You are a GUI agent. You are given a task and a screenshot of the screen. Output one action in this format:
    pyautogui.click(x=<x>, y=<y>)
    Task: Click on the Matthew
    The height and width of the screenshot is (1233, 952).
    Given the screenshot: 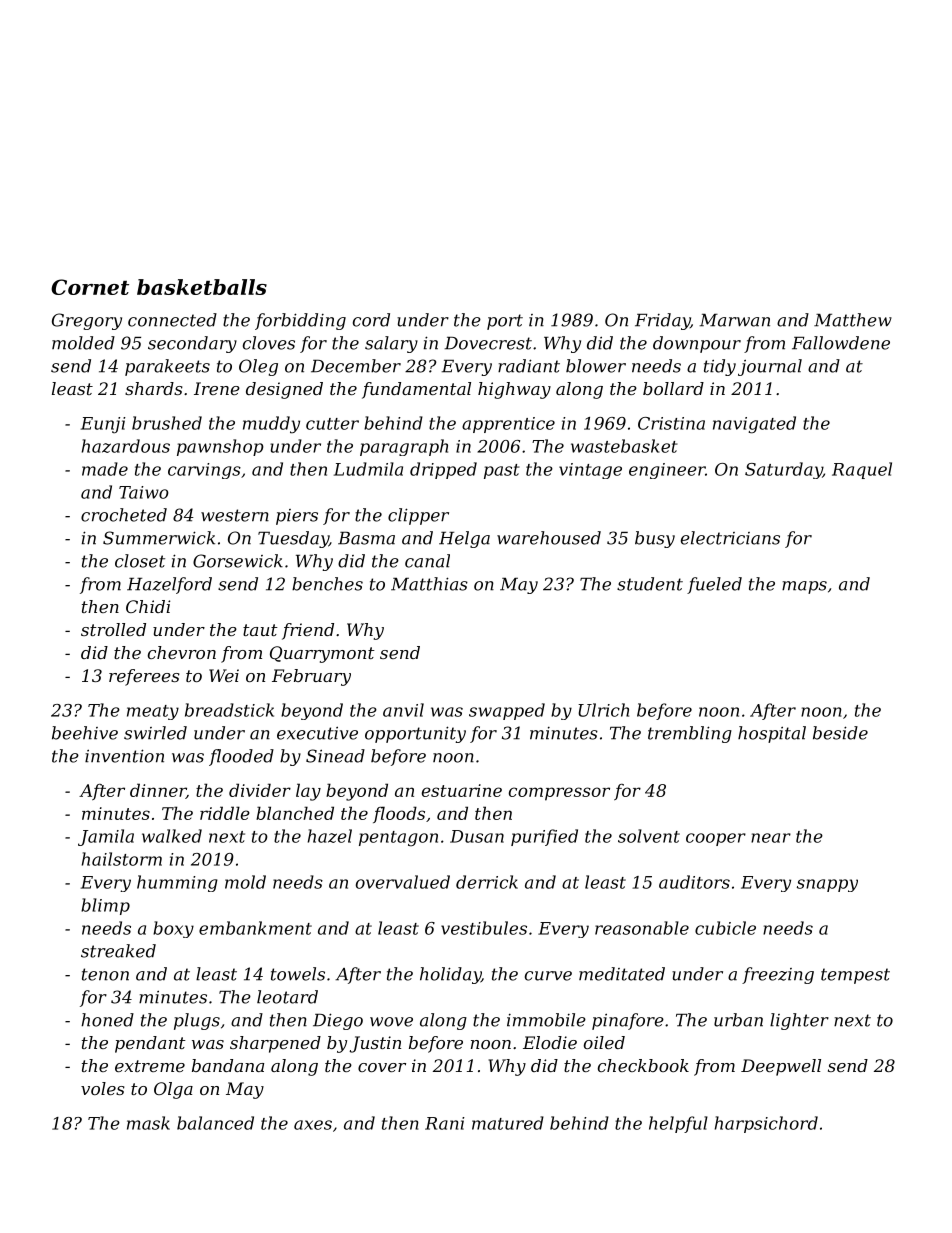 What is the action you would take?
    pyautogui.click(x=853, y=320)
